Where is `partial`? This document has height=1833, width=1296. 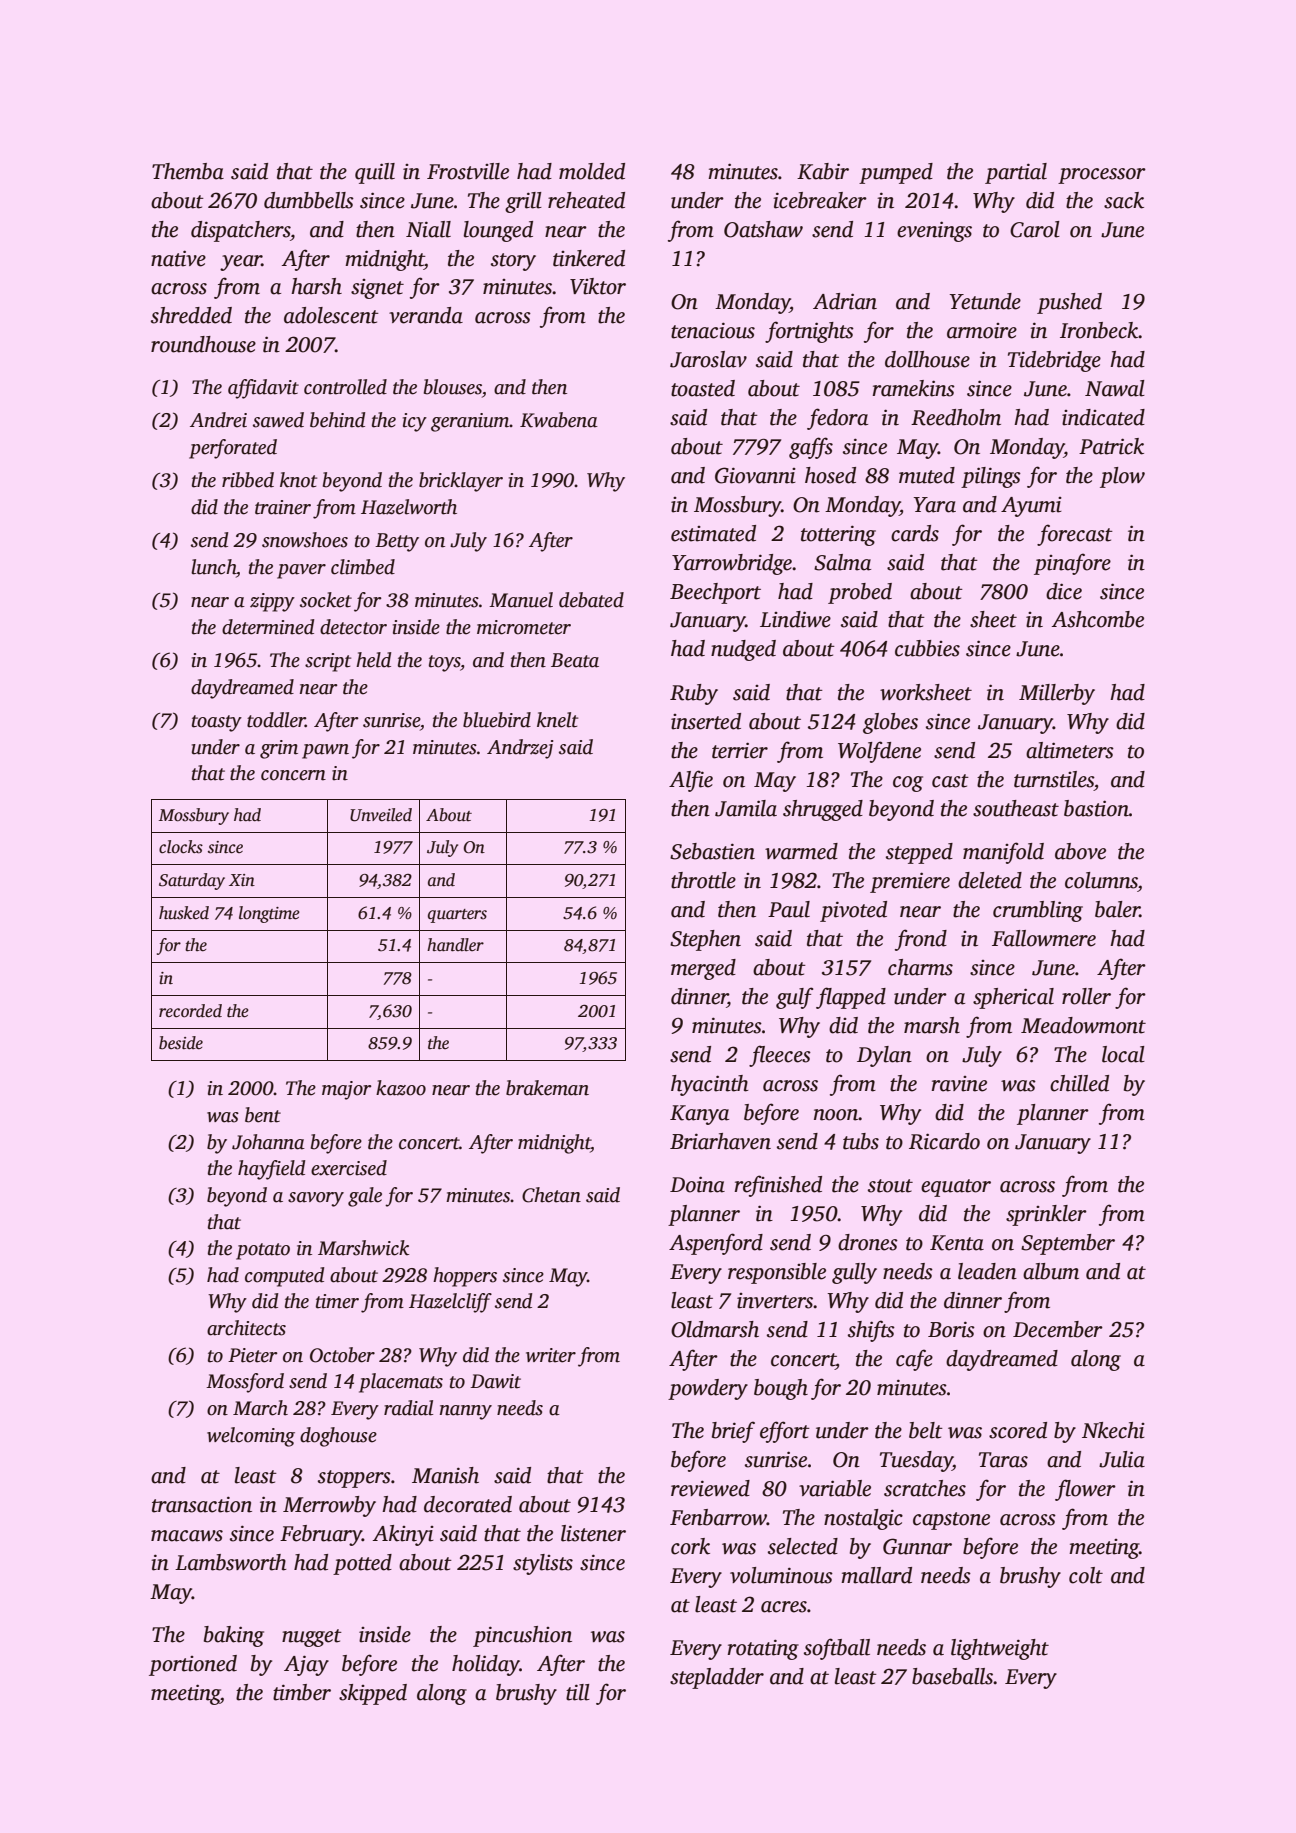
partial is located at coordinates (1016, 173).
